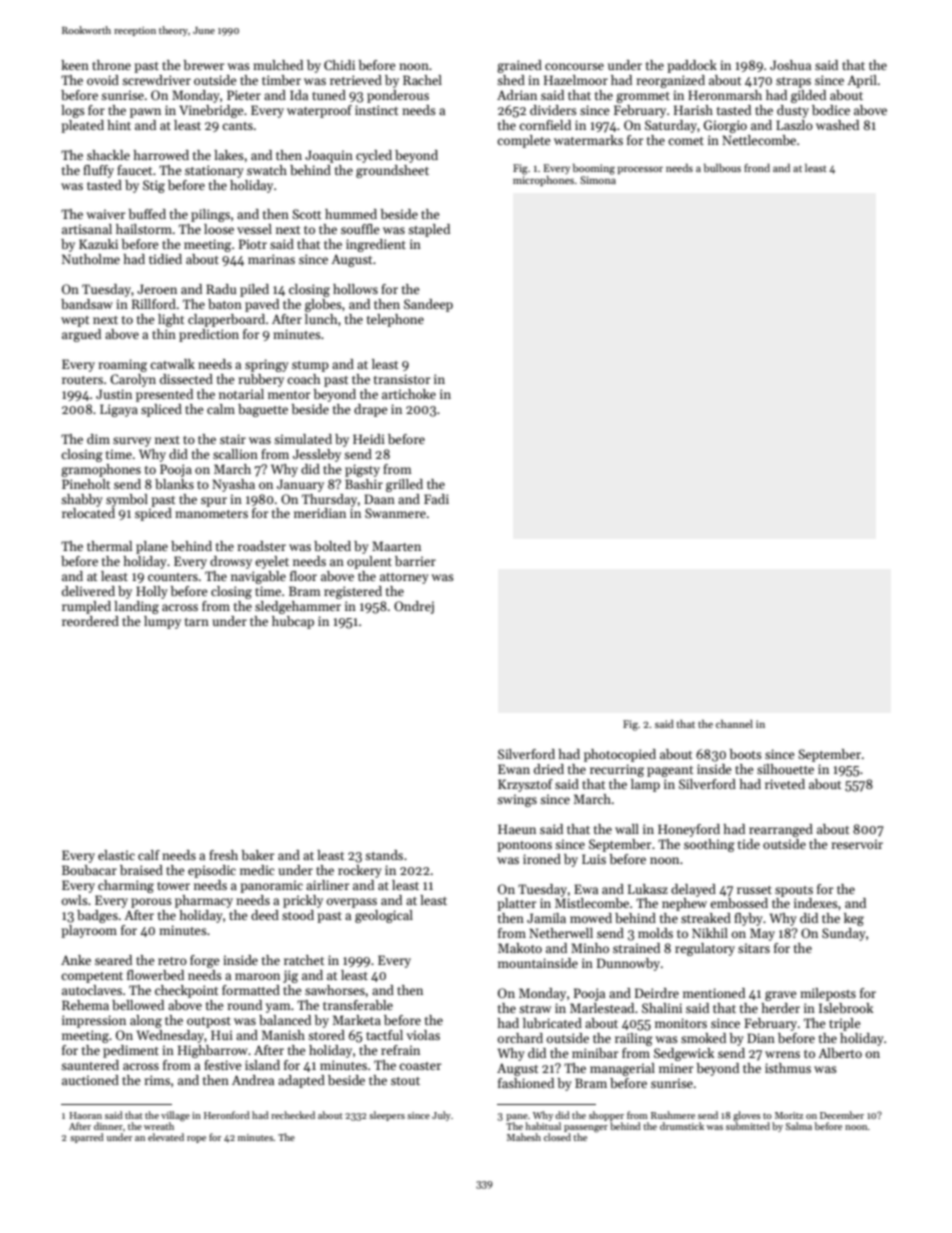  Describe the element at coordinates (85, 1115) in the screenshot. I see `Haoran` at that location.
